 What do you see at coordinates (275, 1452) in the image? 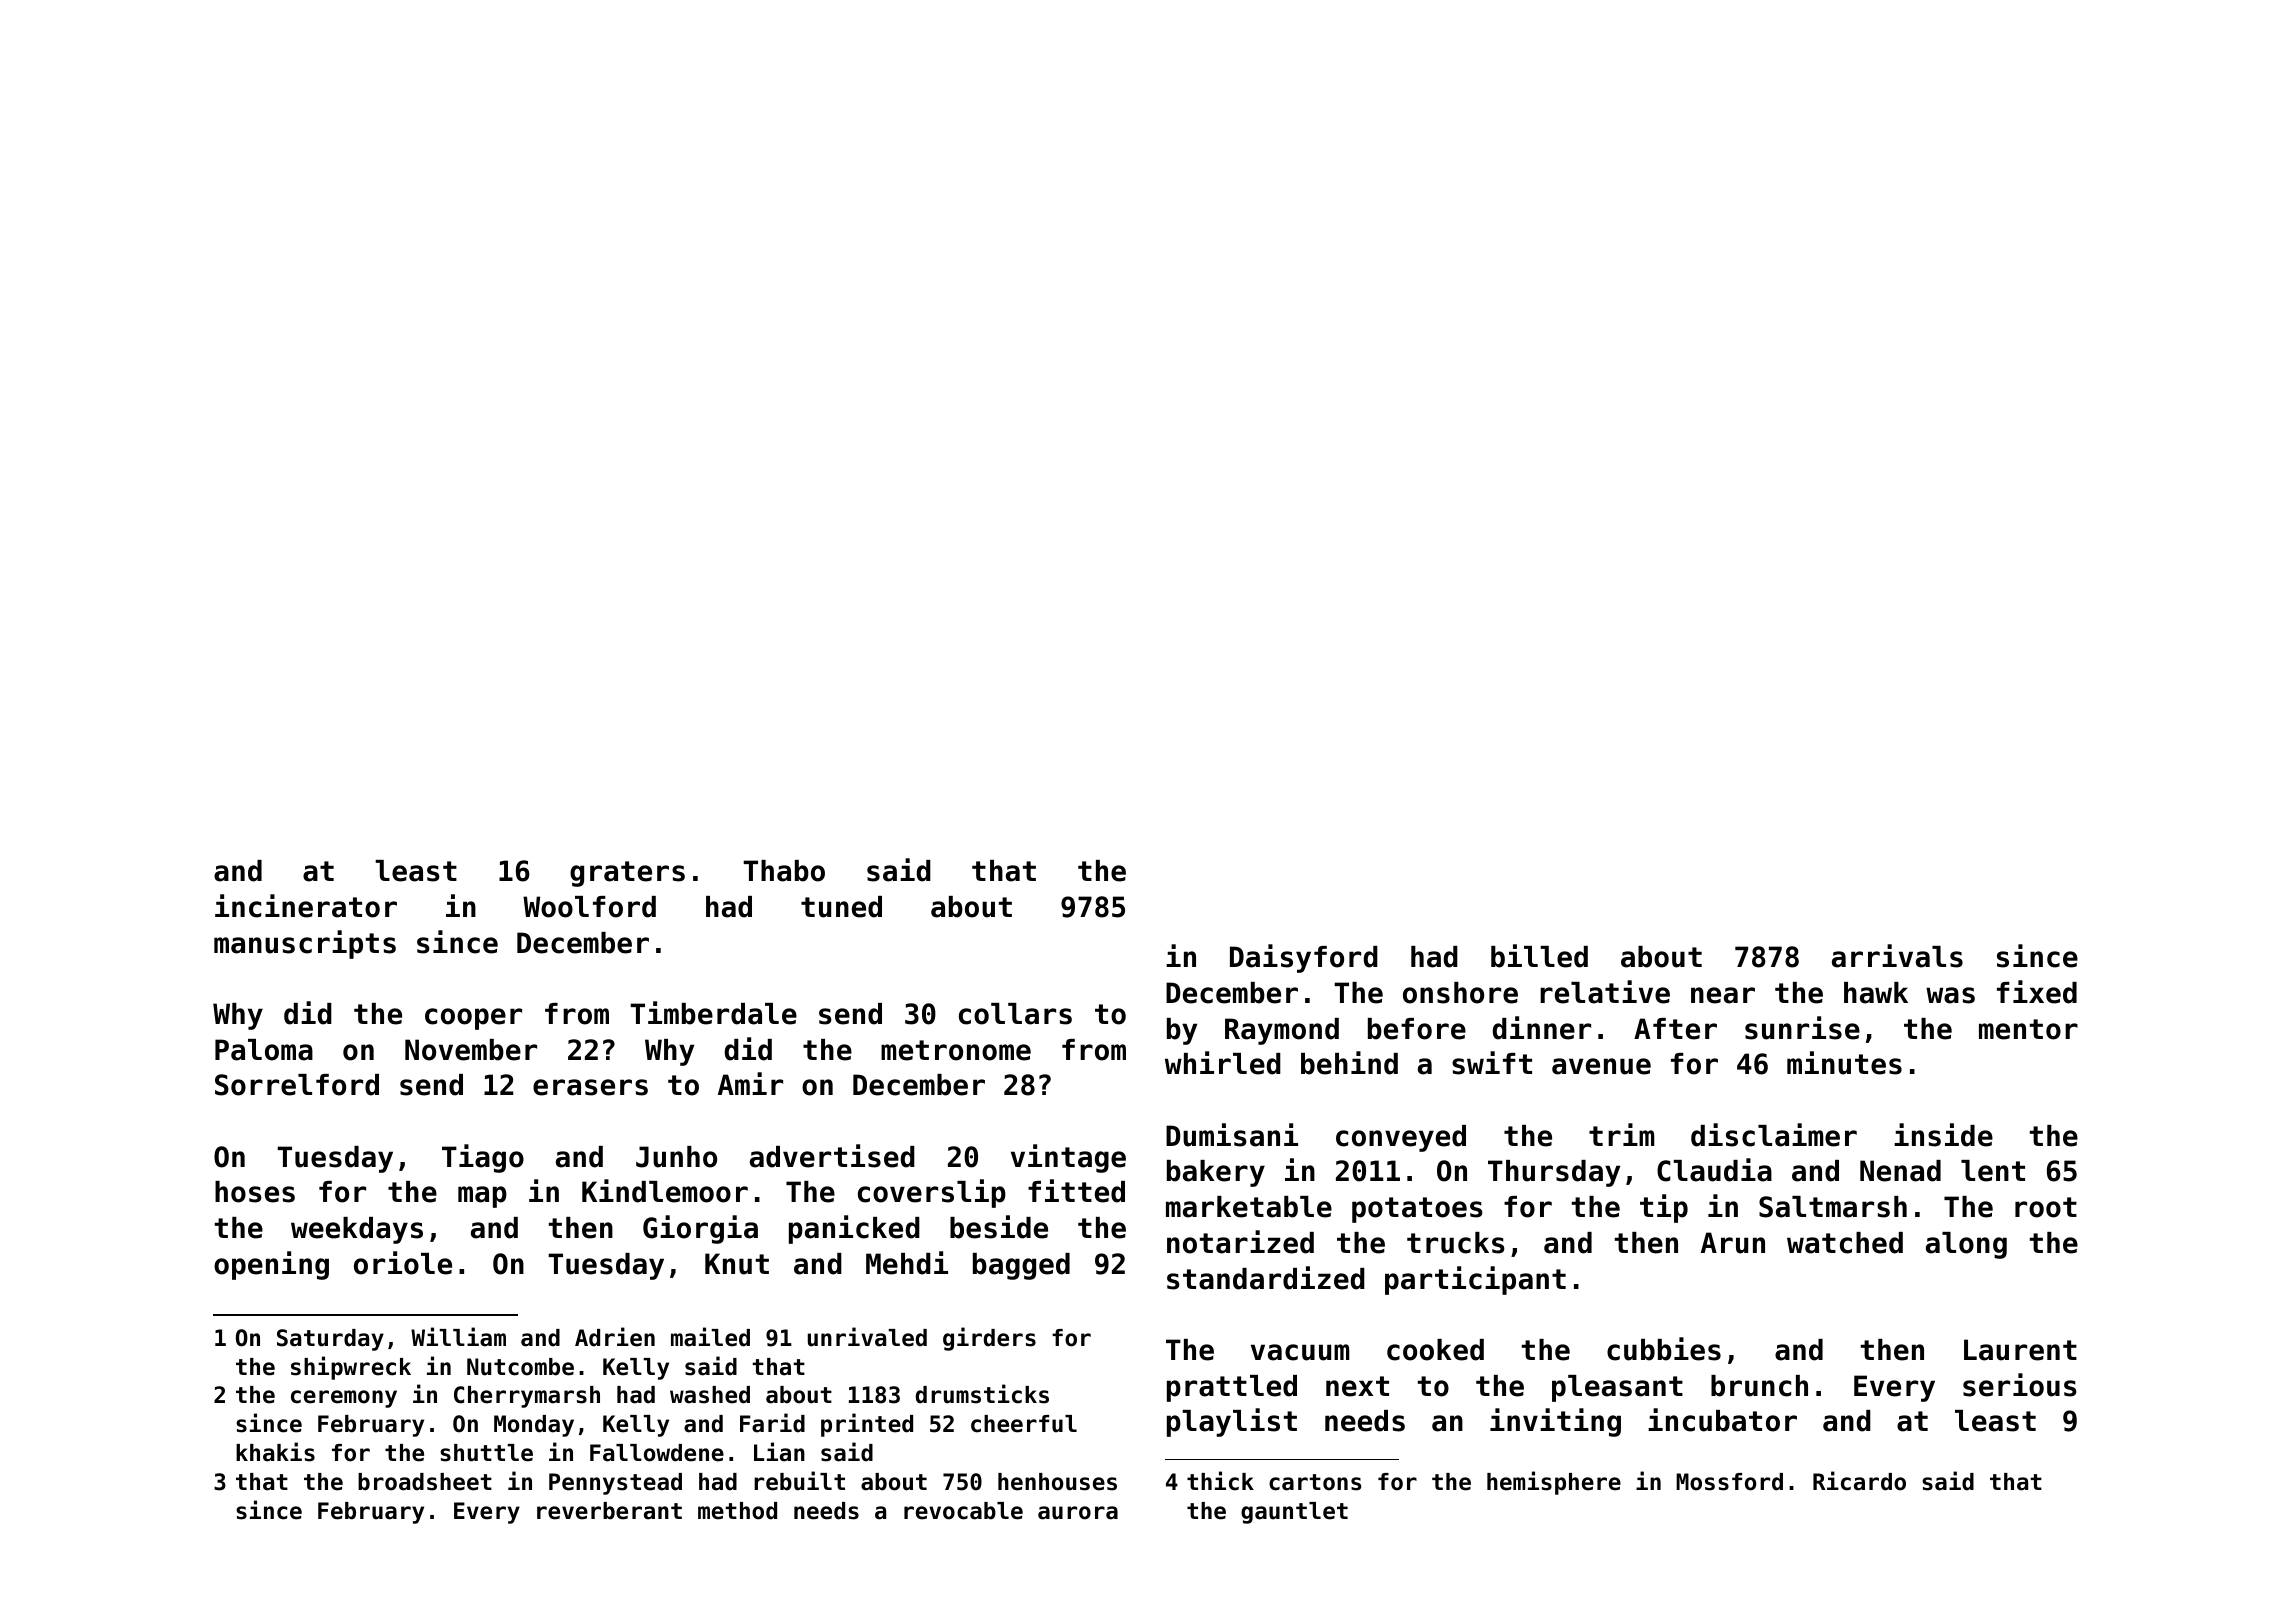
I see `khakis` at bounding box center [275, 1452].
